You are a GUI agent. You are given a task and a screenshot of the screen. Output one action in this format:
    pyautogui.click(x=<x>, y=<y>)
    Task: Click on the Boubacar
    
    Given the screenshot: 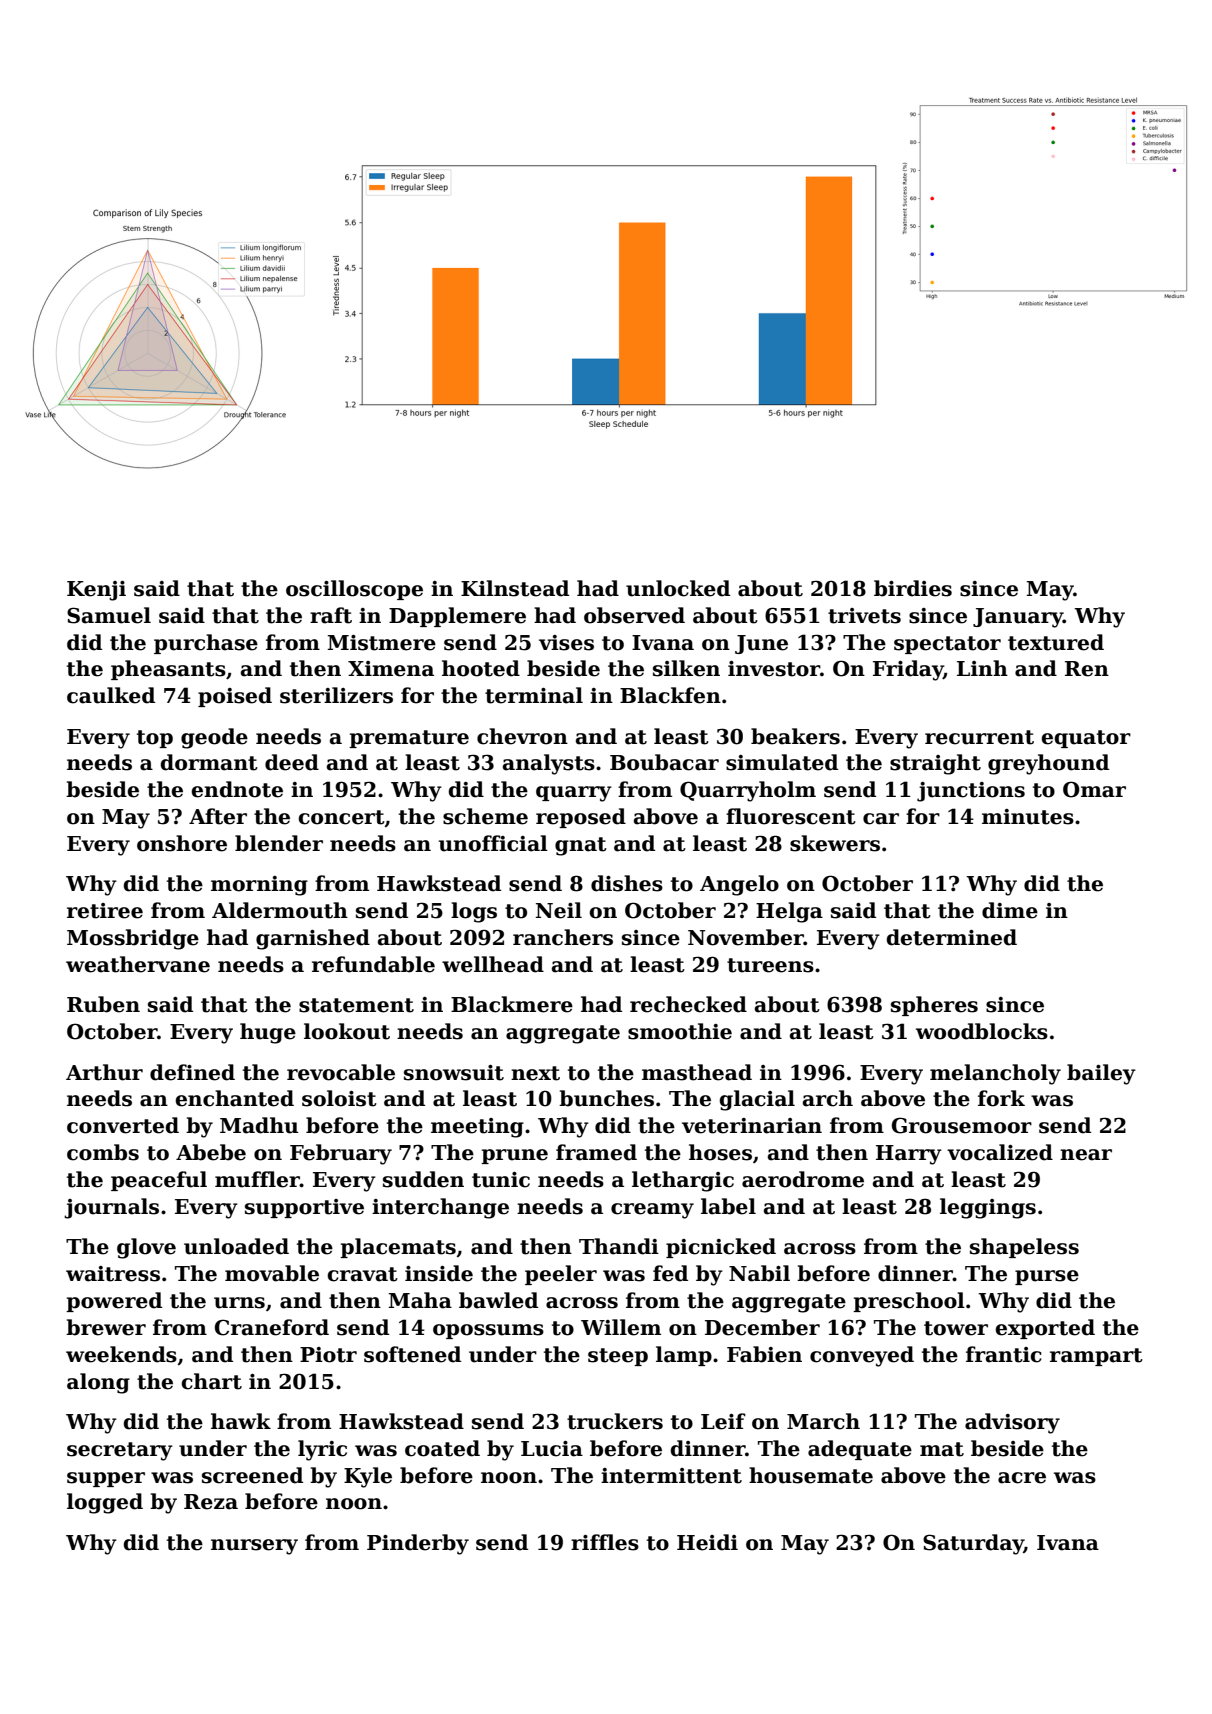 What is the action you would take?
    pyautogui.click(x=664, y=762)
